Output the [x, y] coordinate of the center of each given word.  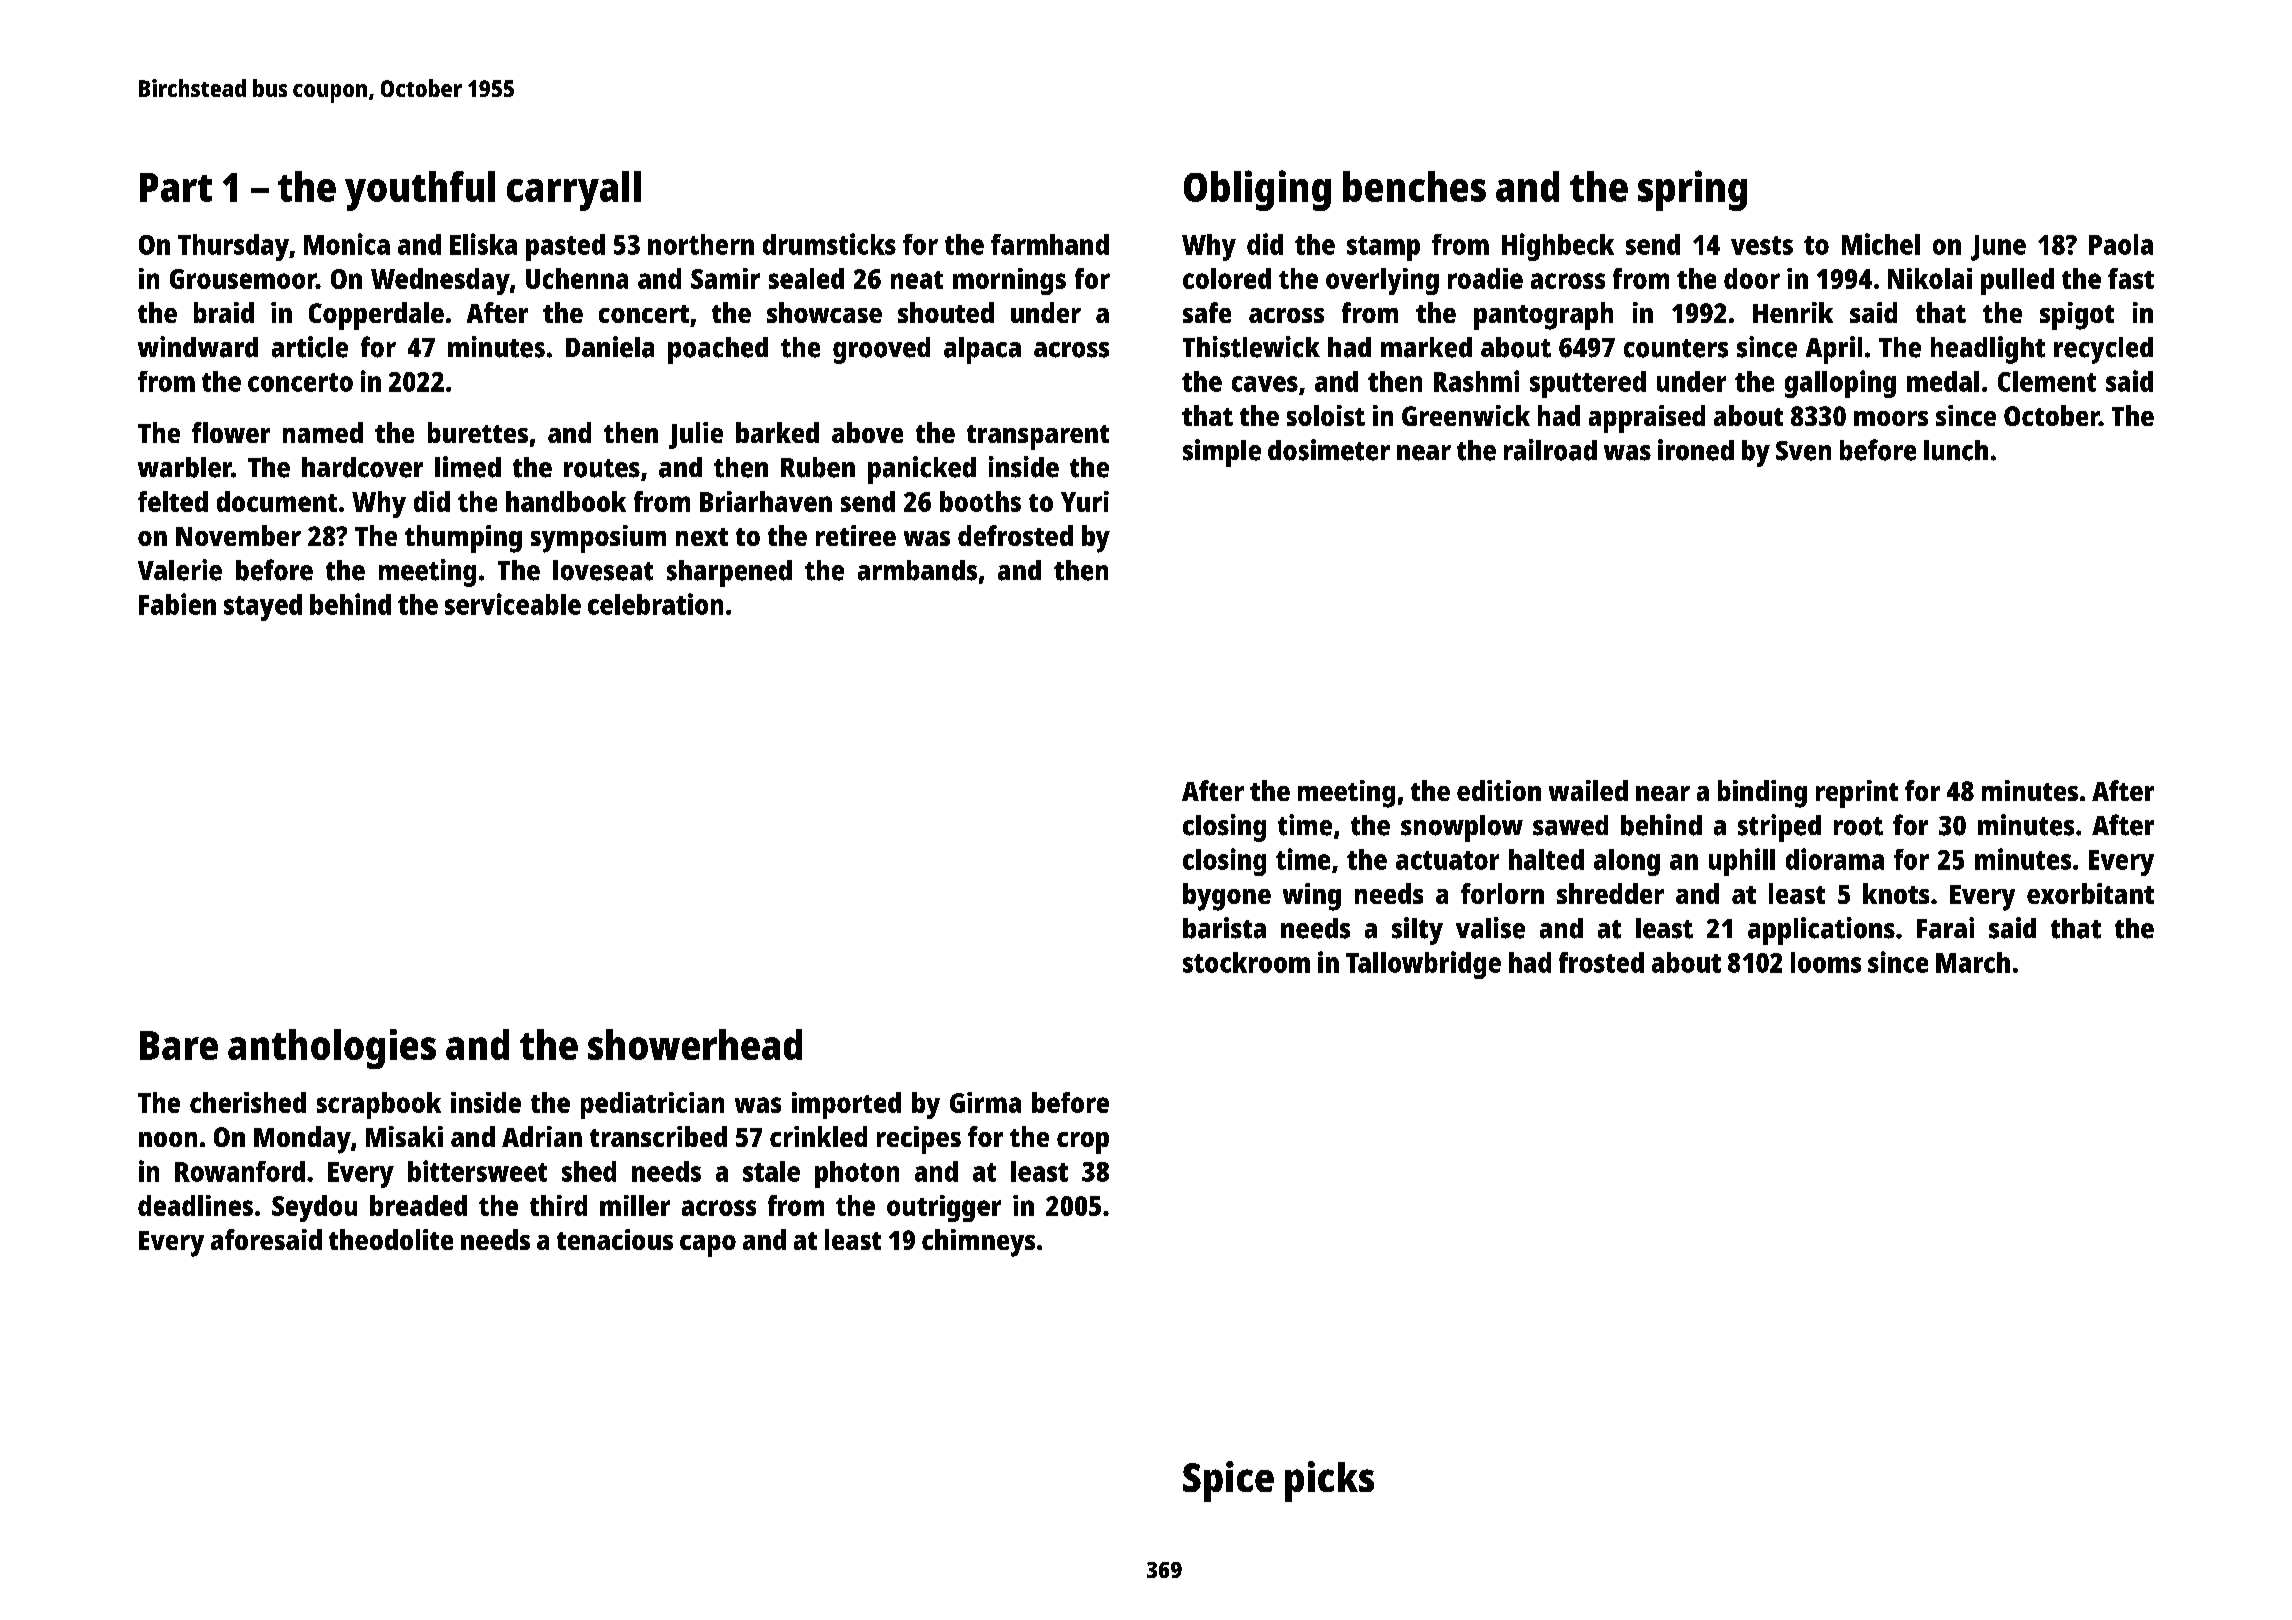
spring [1692, 190]
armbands [917, 570]
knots [1896, 893]
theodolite [391, 1239]
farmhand [1050, 244]
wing [1312, 897]
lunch [1956, 450]
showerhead [695, 1044]
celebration [655, 604]
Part [176, 187]
